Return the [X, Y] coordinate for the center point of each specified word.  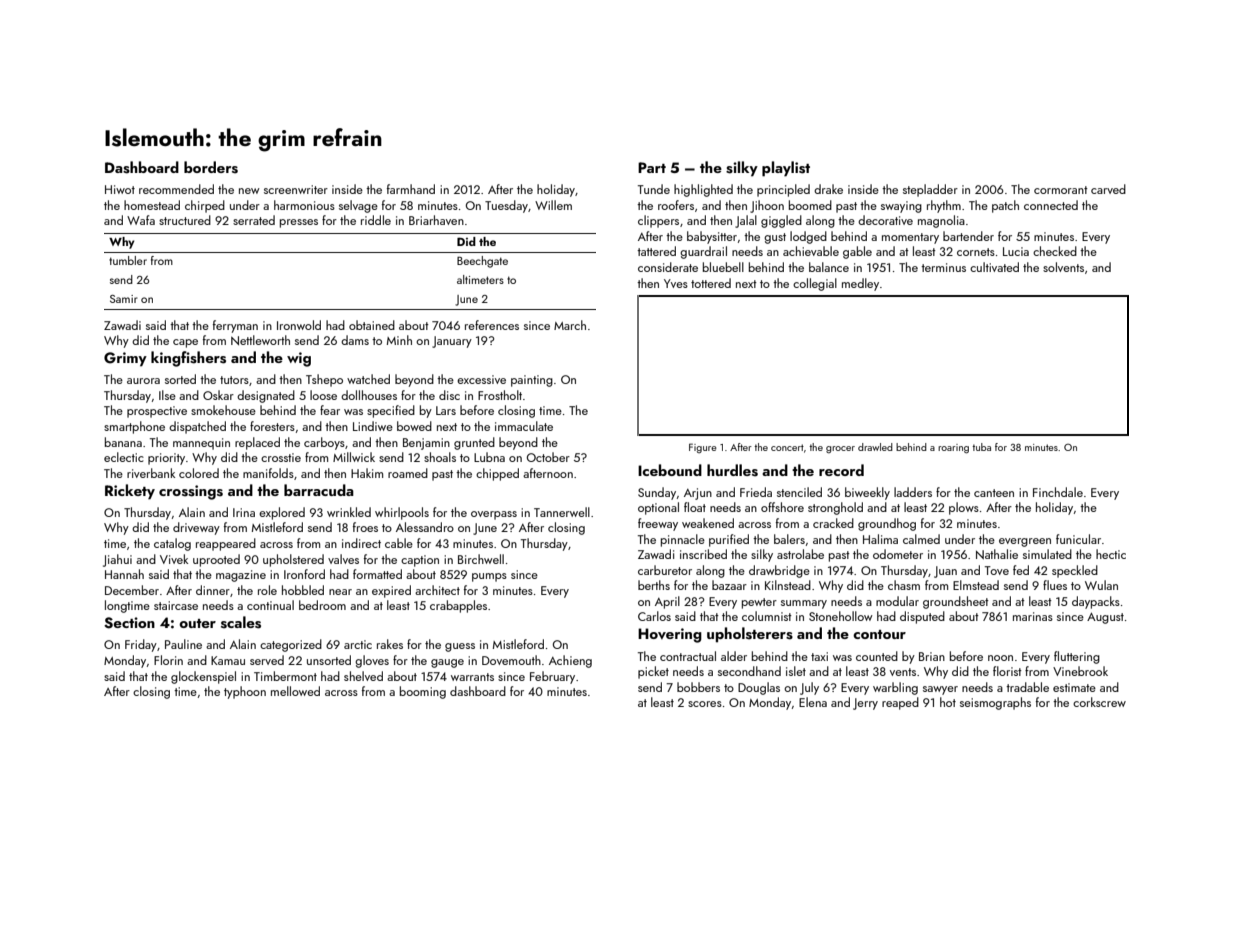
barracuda [319, 490]
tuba [981, 447]
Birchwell [481, 559]
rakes [390, 644]
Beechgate [482, 262]
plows [964, 508]
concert [787, 447]
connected [1051, 205]
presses [299, 223]
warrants [472, 677]
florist [1007, 671]
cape [185, 343]
